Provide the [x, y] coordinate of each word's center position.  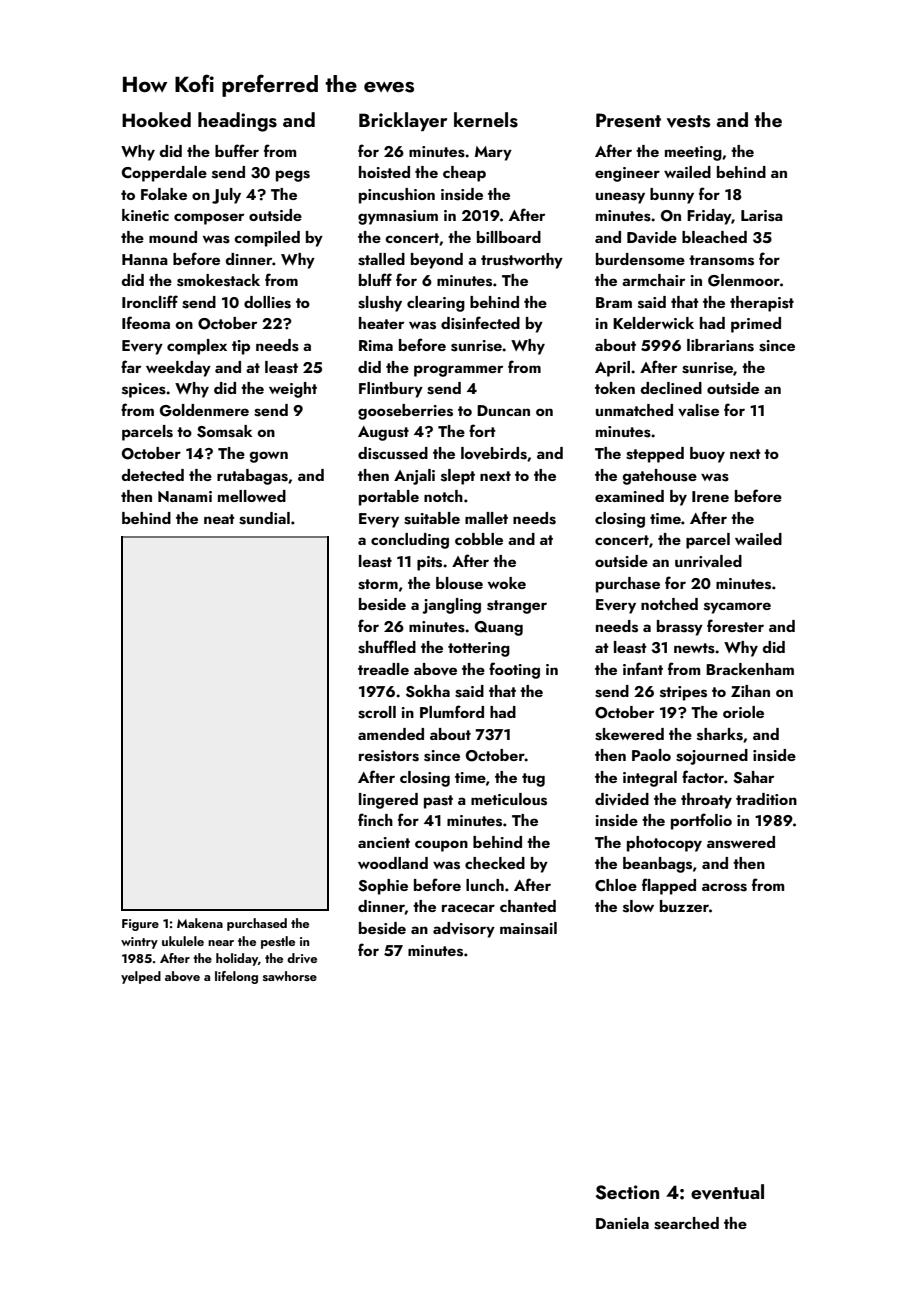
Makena [200, 923]
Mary [493, 153]
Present [628, 120]
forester [735, 626]
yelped [141, 977]
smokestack [218, 280]
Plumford [452, 711]
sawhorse [290, 976]
